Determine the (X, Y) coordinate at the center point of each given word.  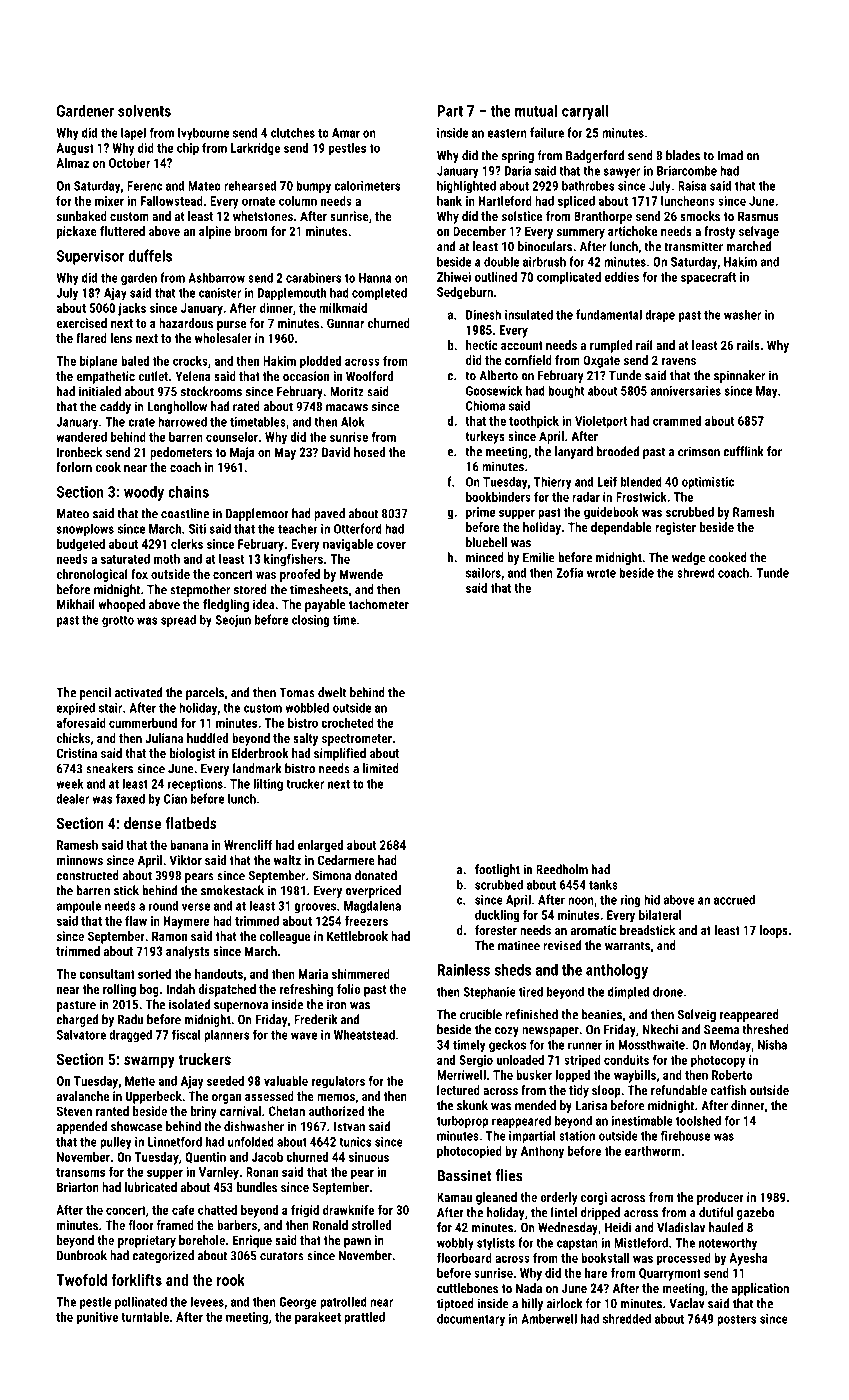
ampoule (78, 907)
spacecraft (708, 278)
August (75, 149)
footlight (497, 870)
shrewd (696, 572)
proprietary (147, 1241)
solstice (522, 216)
